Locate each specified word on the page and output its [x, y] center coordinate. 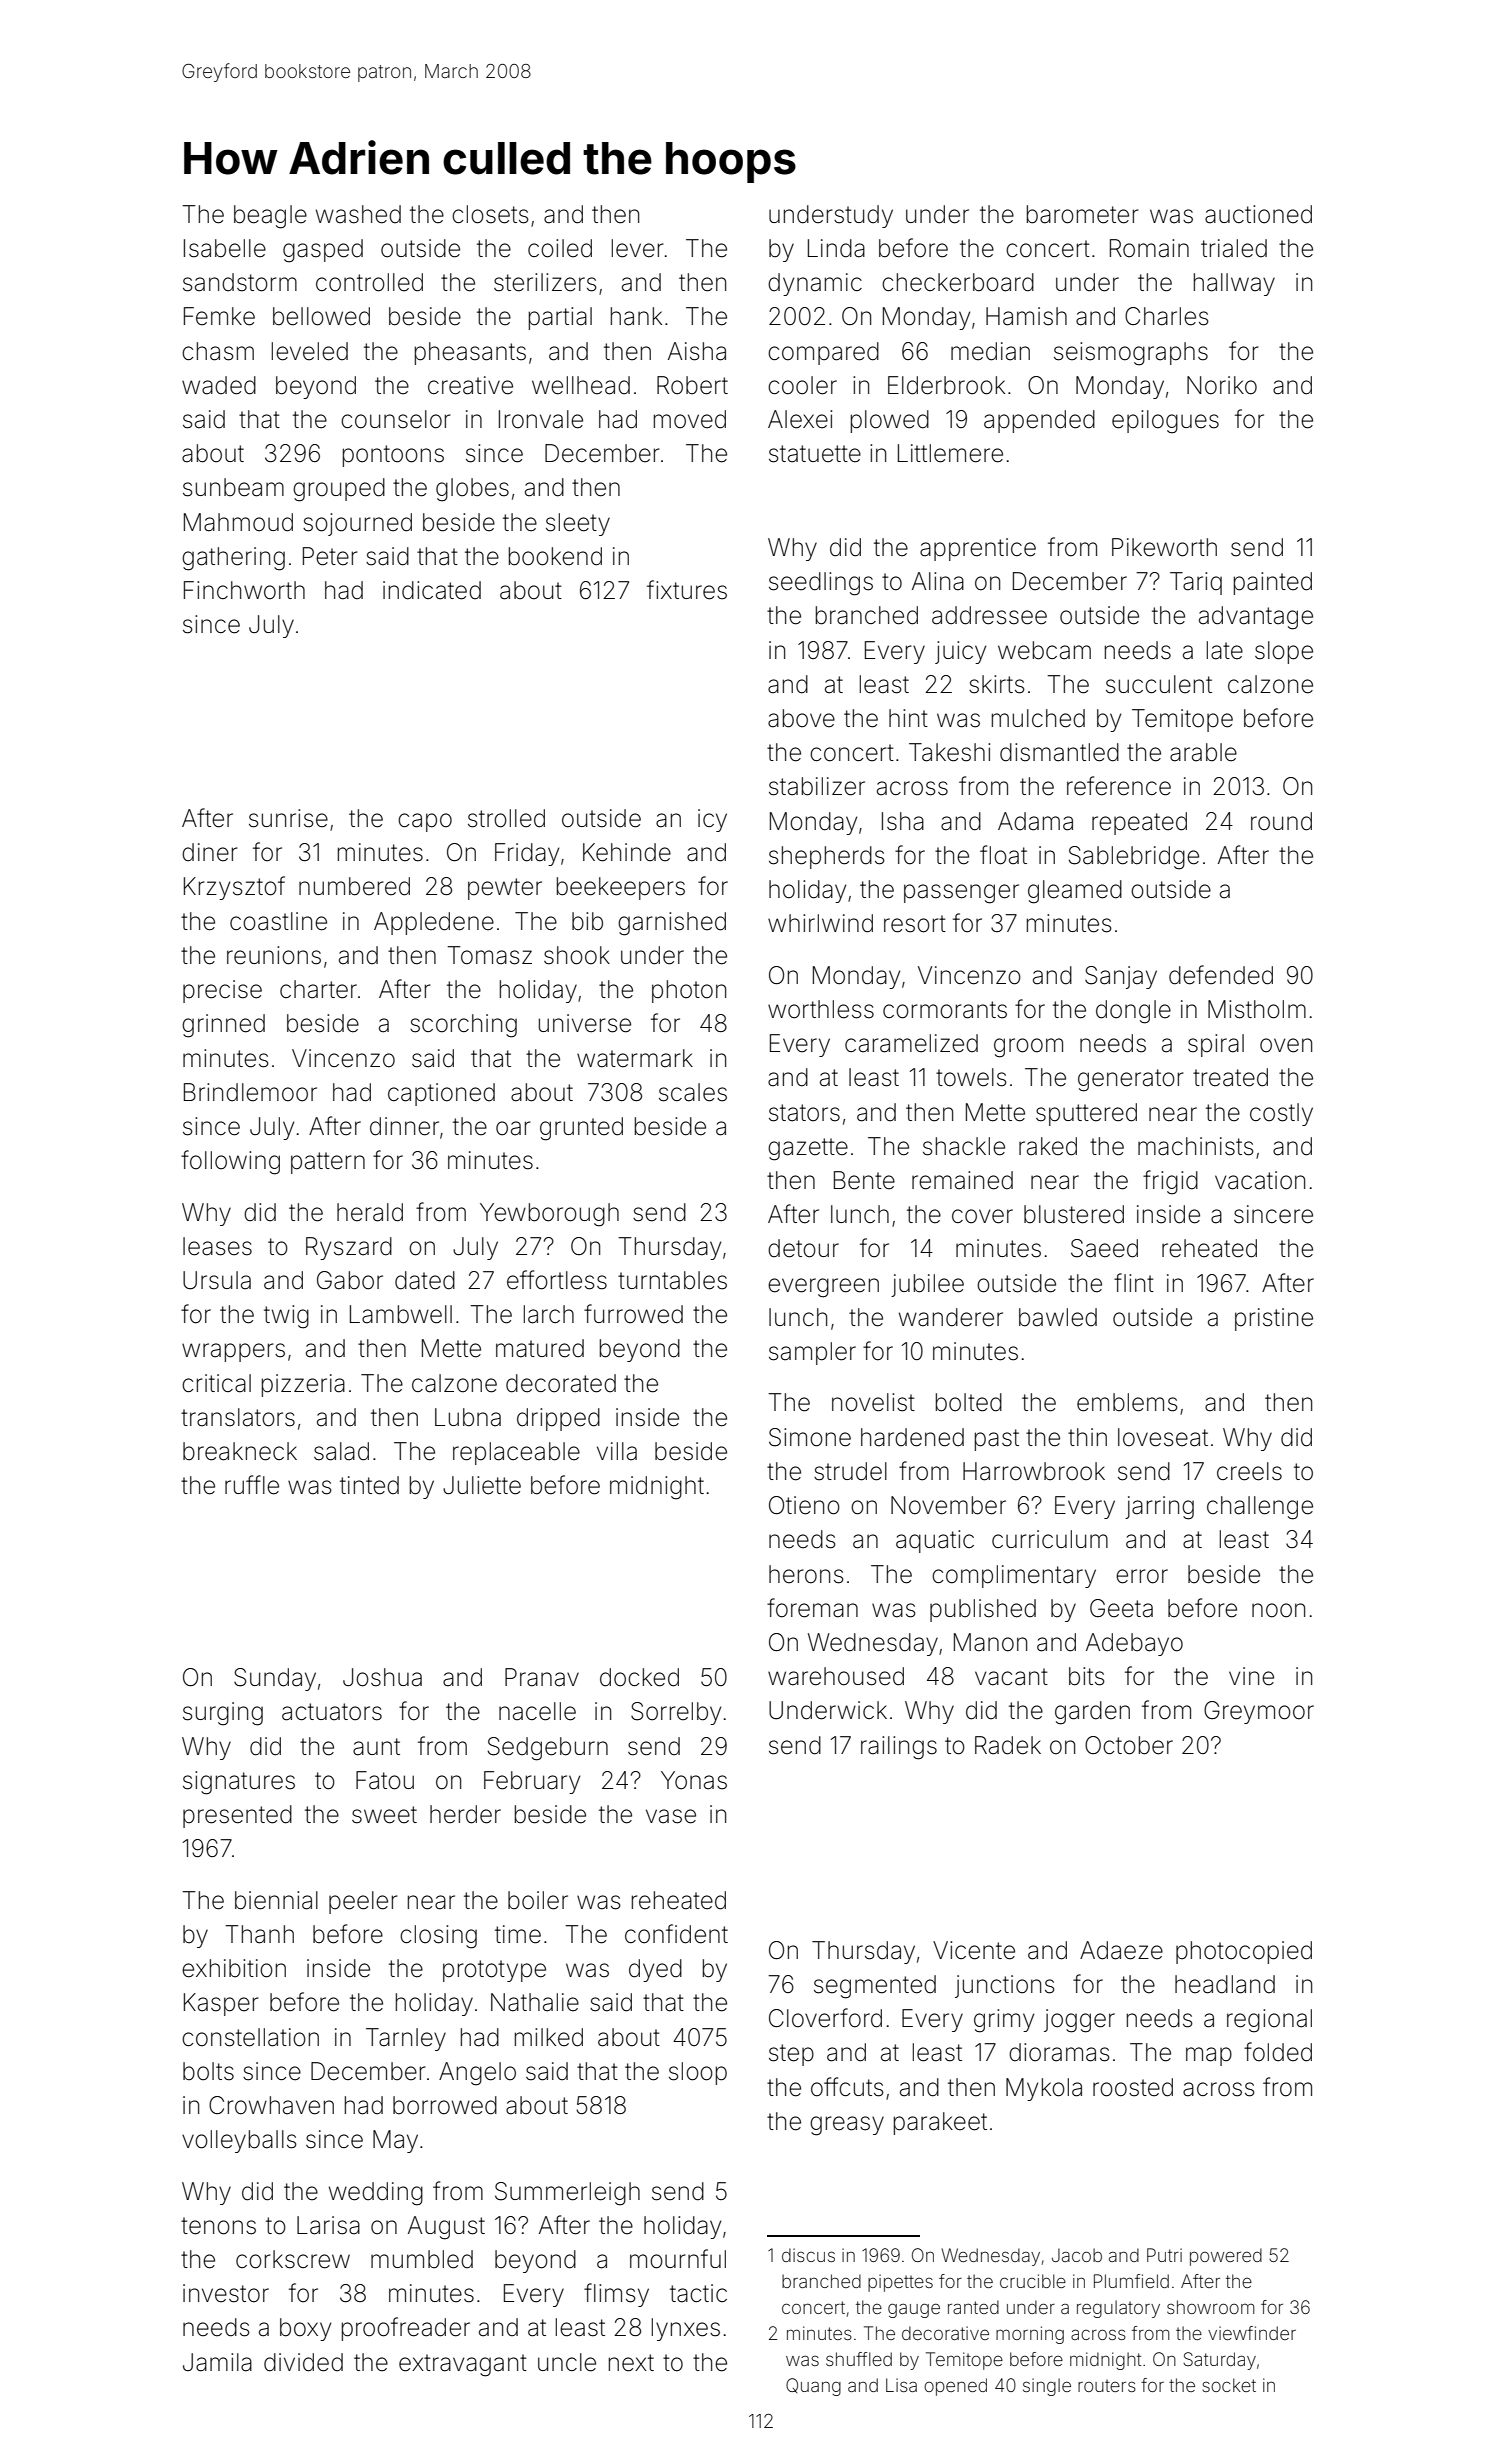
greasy [847, 2126]
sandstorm [240, 282]
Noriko [1222, 385]
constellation [250, 2037]
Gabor [350, 1280]
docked [639, 1677]
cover [982, 1216]
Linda [836, 248]
